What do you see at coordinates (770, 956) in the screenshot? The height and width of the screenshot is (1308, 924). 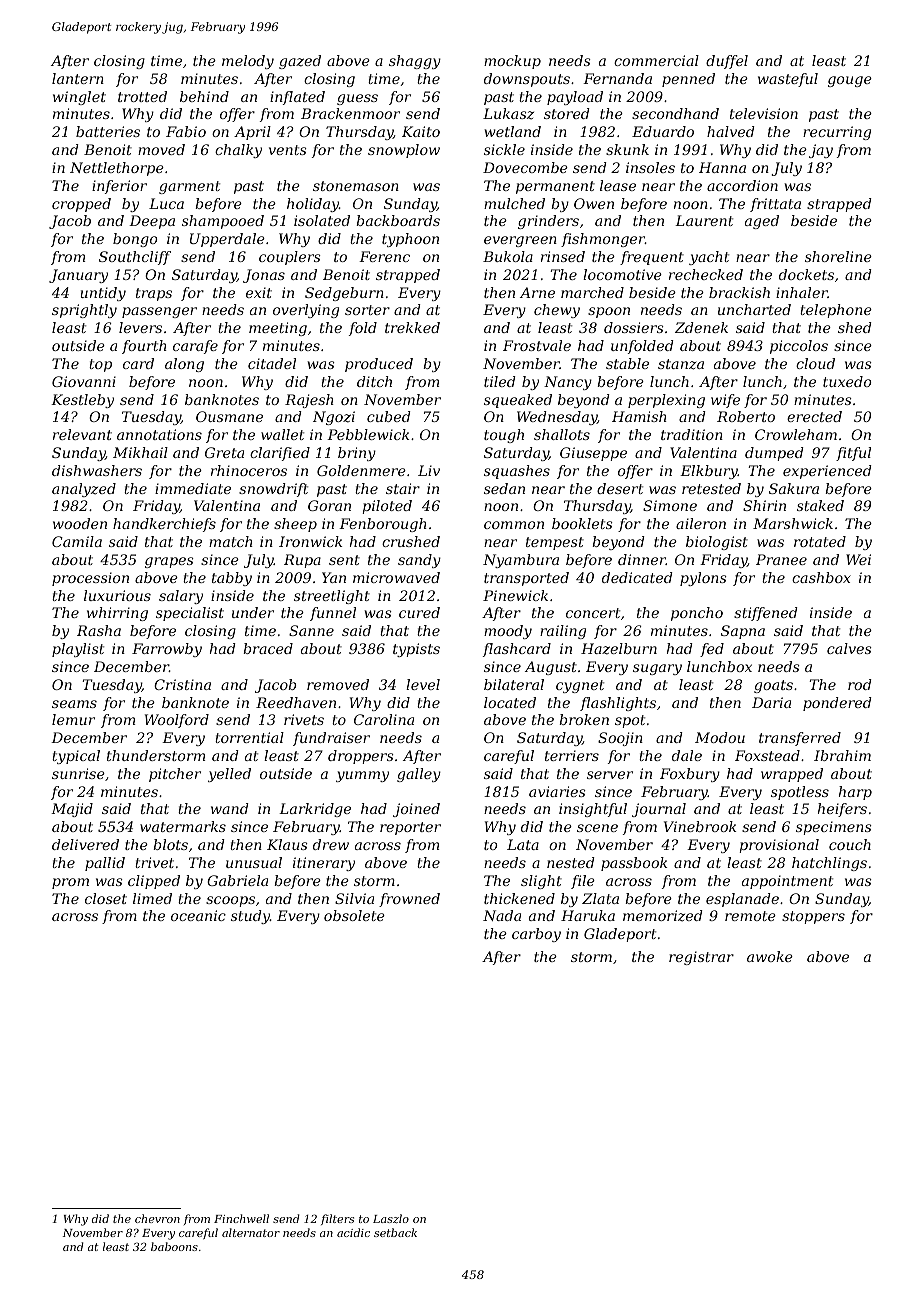 I see `awoke` at bounding box center [770, 956].
